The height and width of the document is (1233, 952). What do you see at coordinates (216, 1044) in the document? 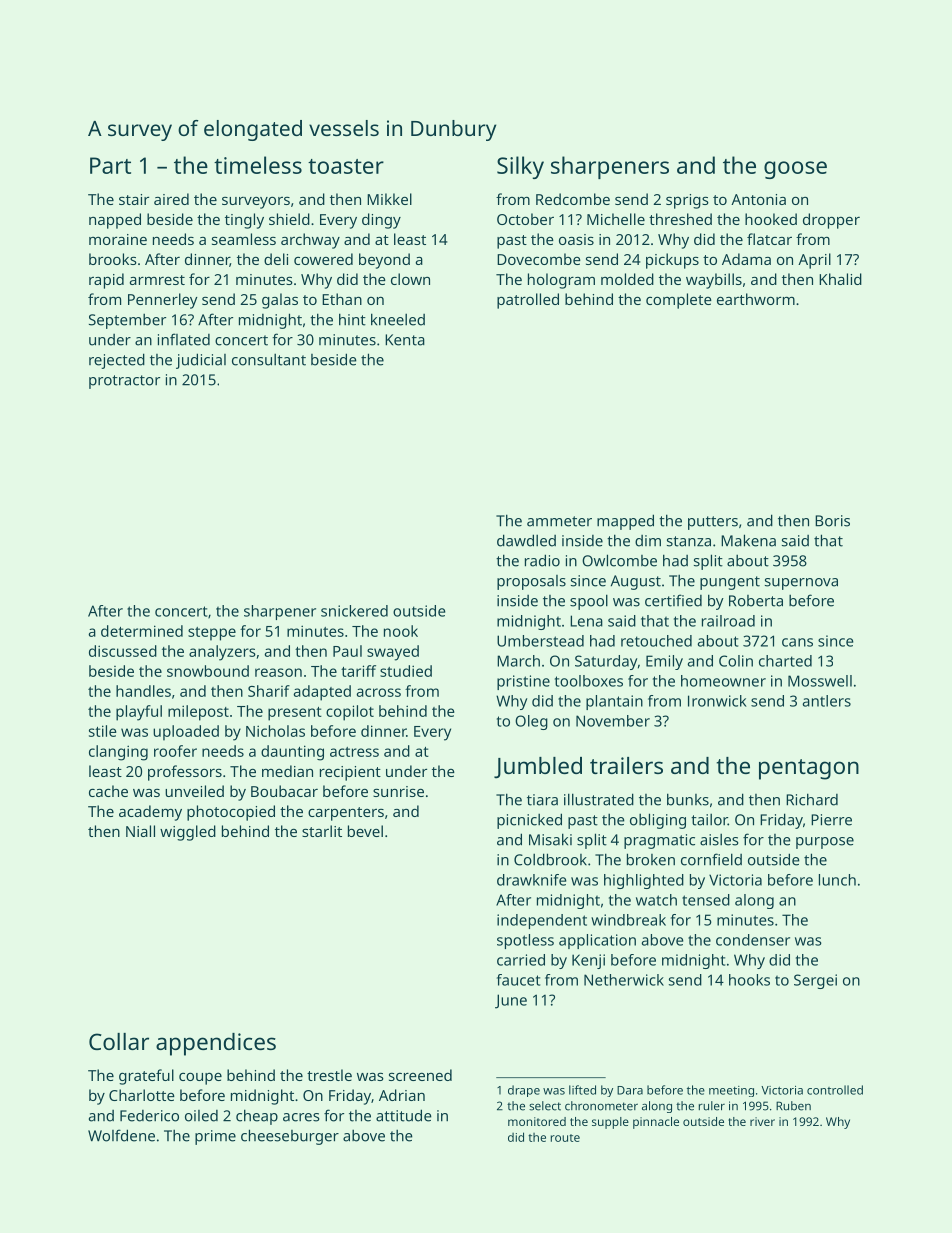
I see `appendices` at bounding box center [216, 1044].
